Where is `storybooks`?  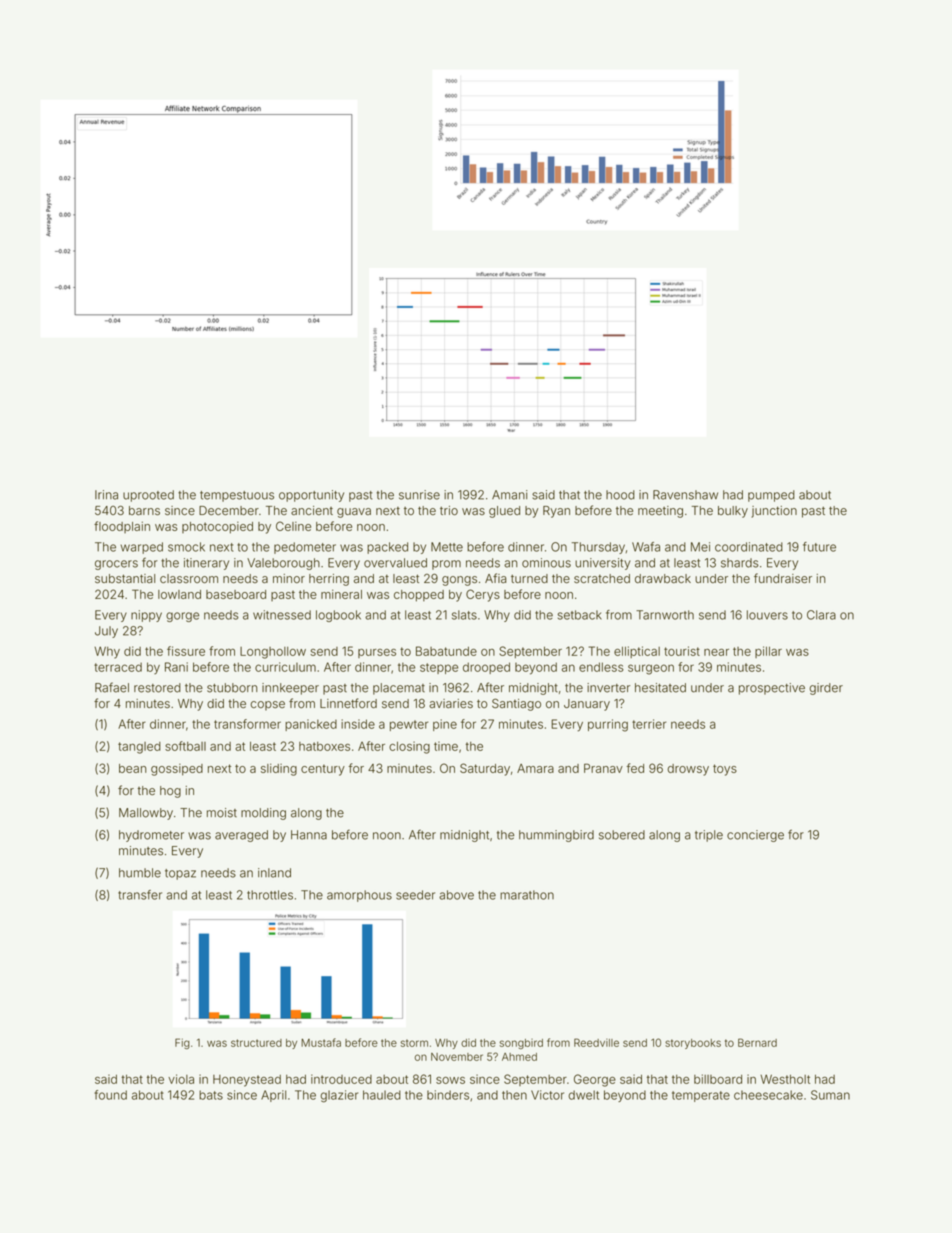 storybooks is located at coordinates (693, 1044).
